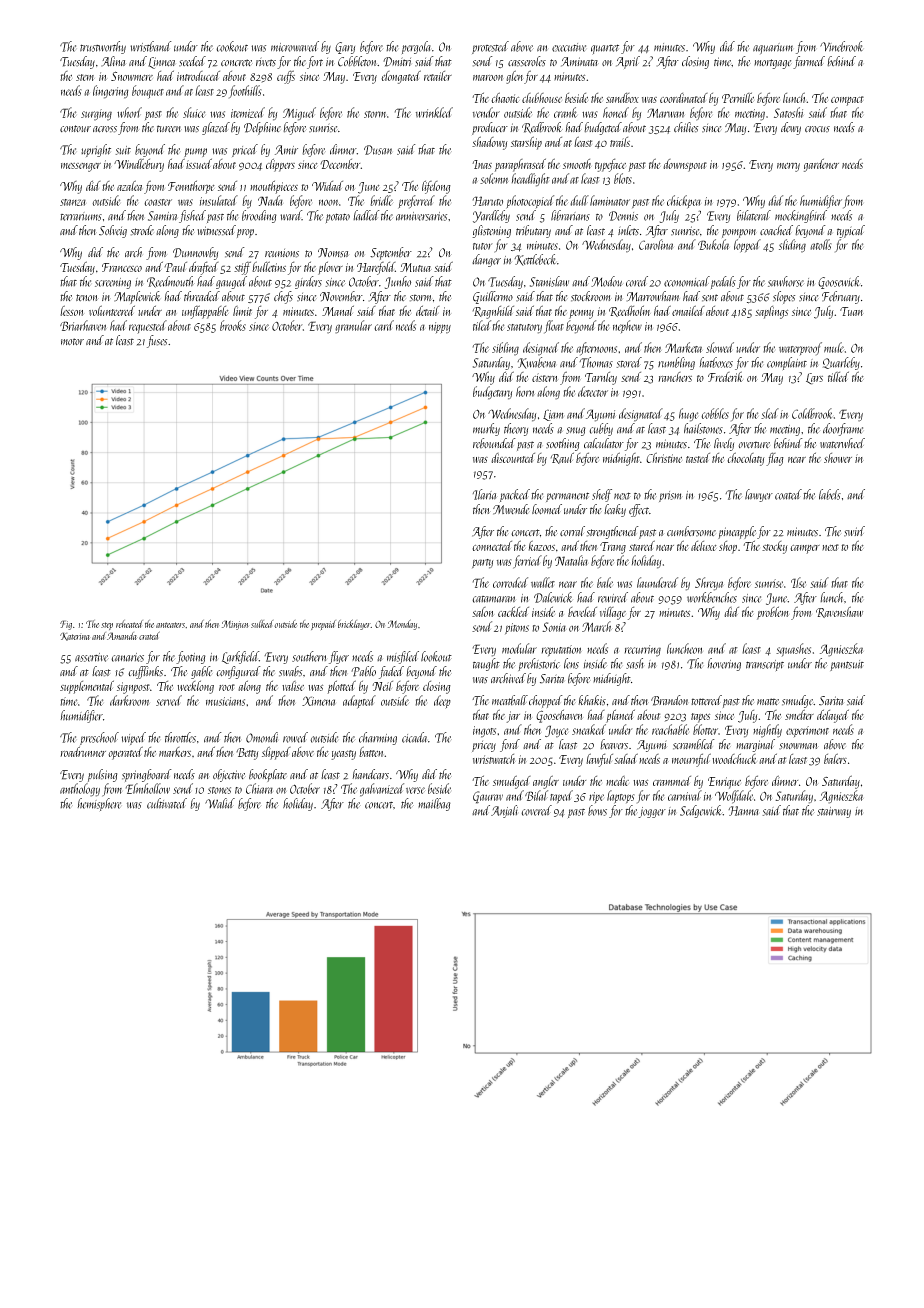 Image resolution: width=924 pixels, height=1308 pixels. What do you see at coordinates (490, 47) in the image?
I see `protested` at bounding box center [490, 47].
